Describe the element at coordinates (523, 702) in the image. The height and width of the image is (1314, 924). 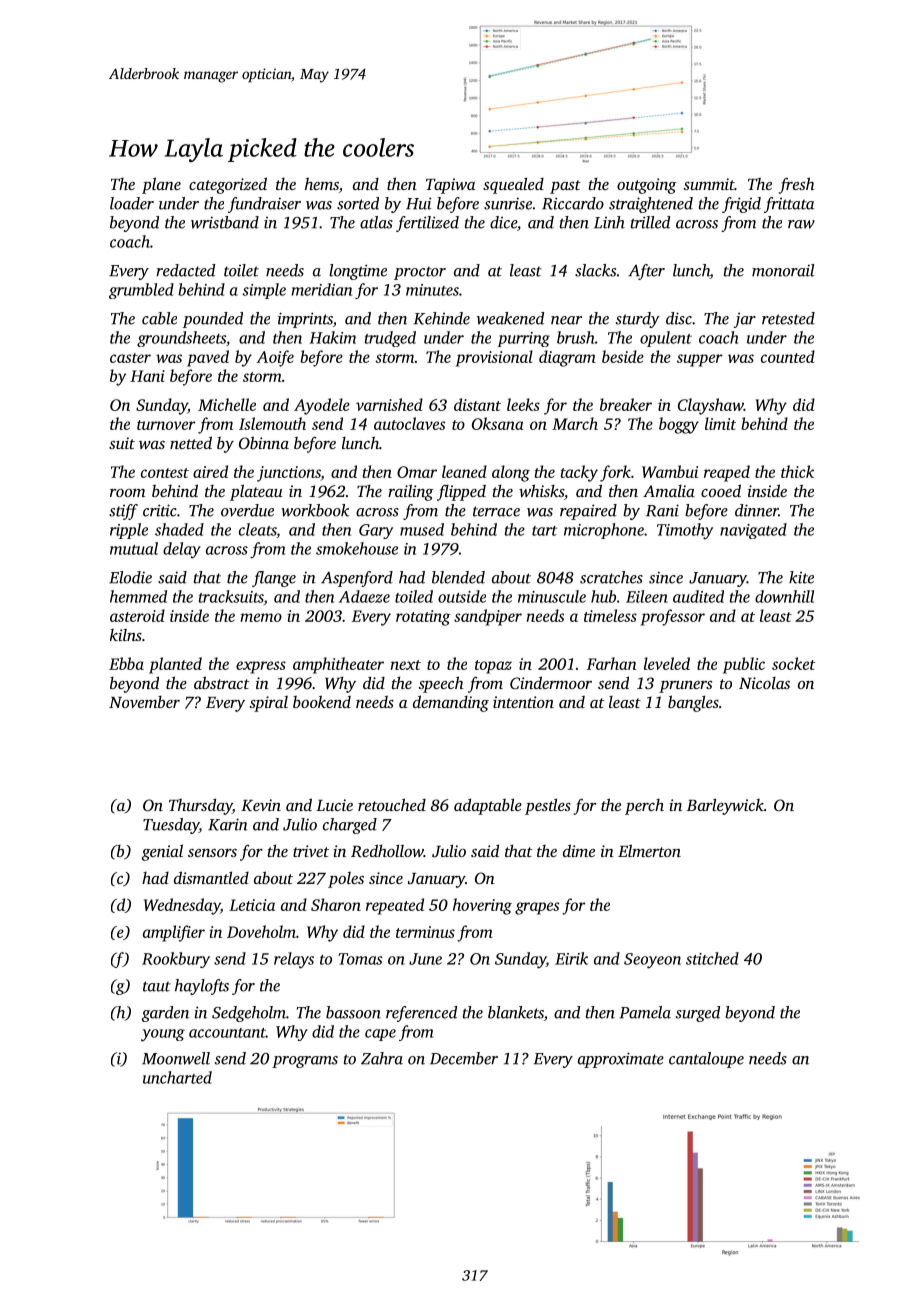
I see `intention` at that location.
